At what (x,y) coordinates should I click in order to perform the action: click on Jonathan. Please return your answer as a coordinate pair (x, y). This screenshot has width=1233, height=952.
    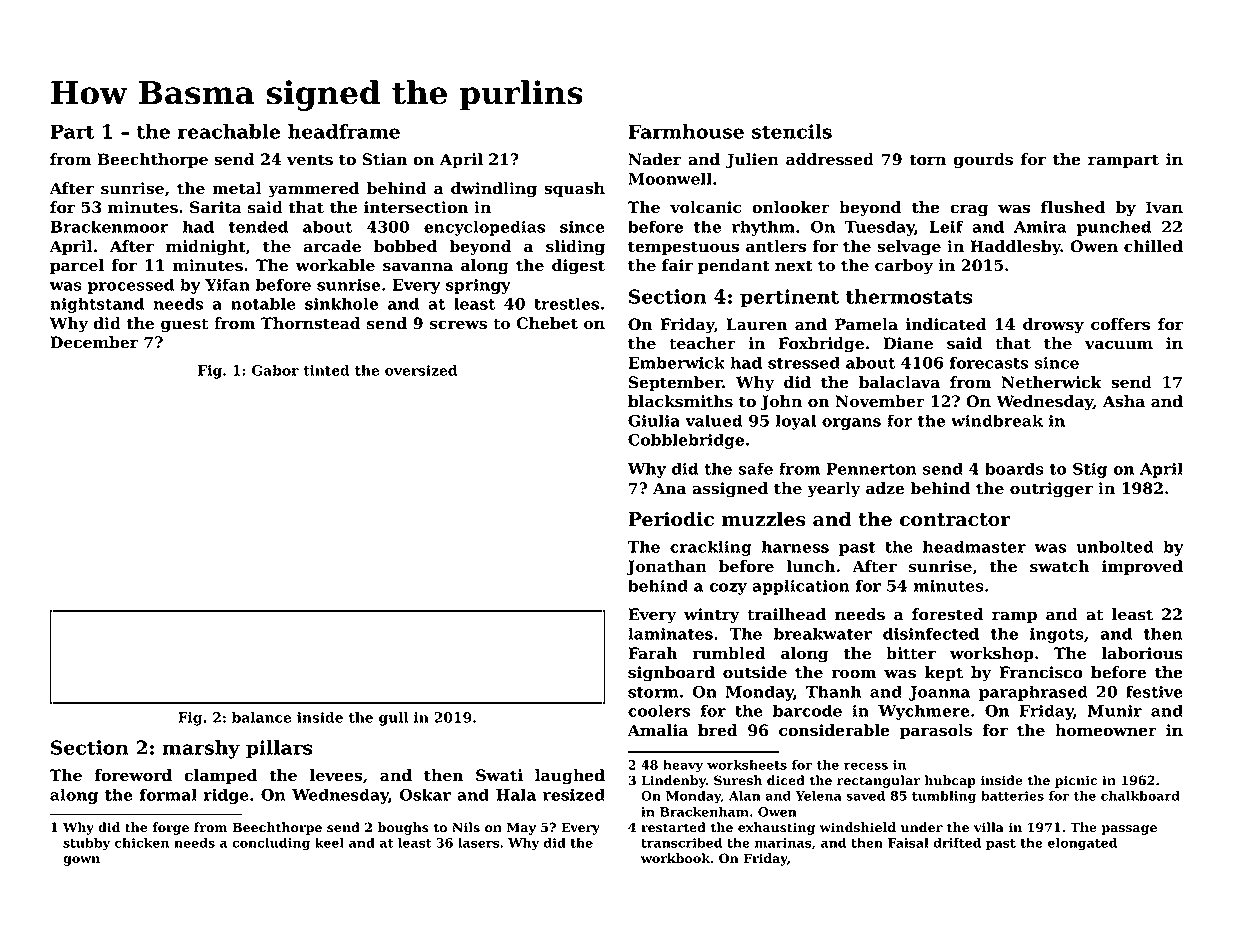
    Looking at the image, I should click on (666, 567).
